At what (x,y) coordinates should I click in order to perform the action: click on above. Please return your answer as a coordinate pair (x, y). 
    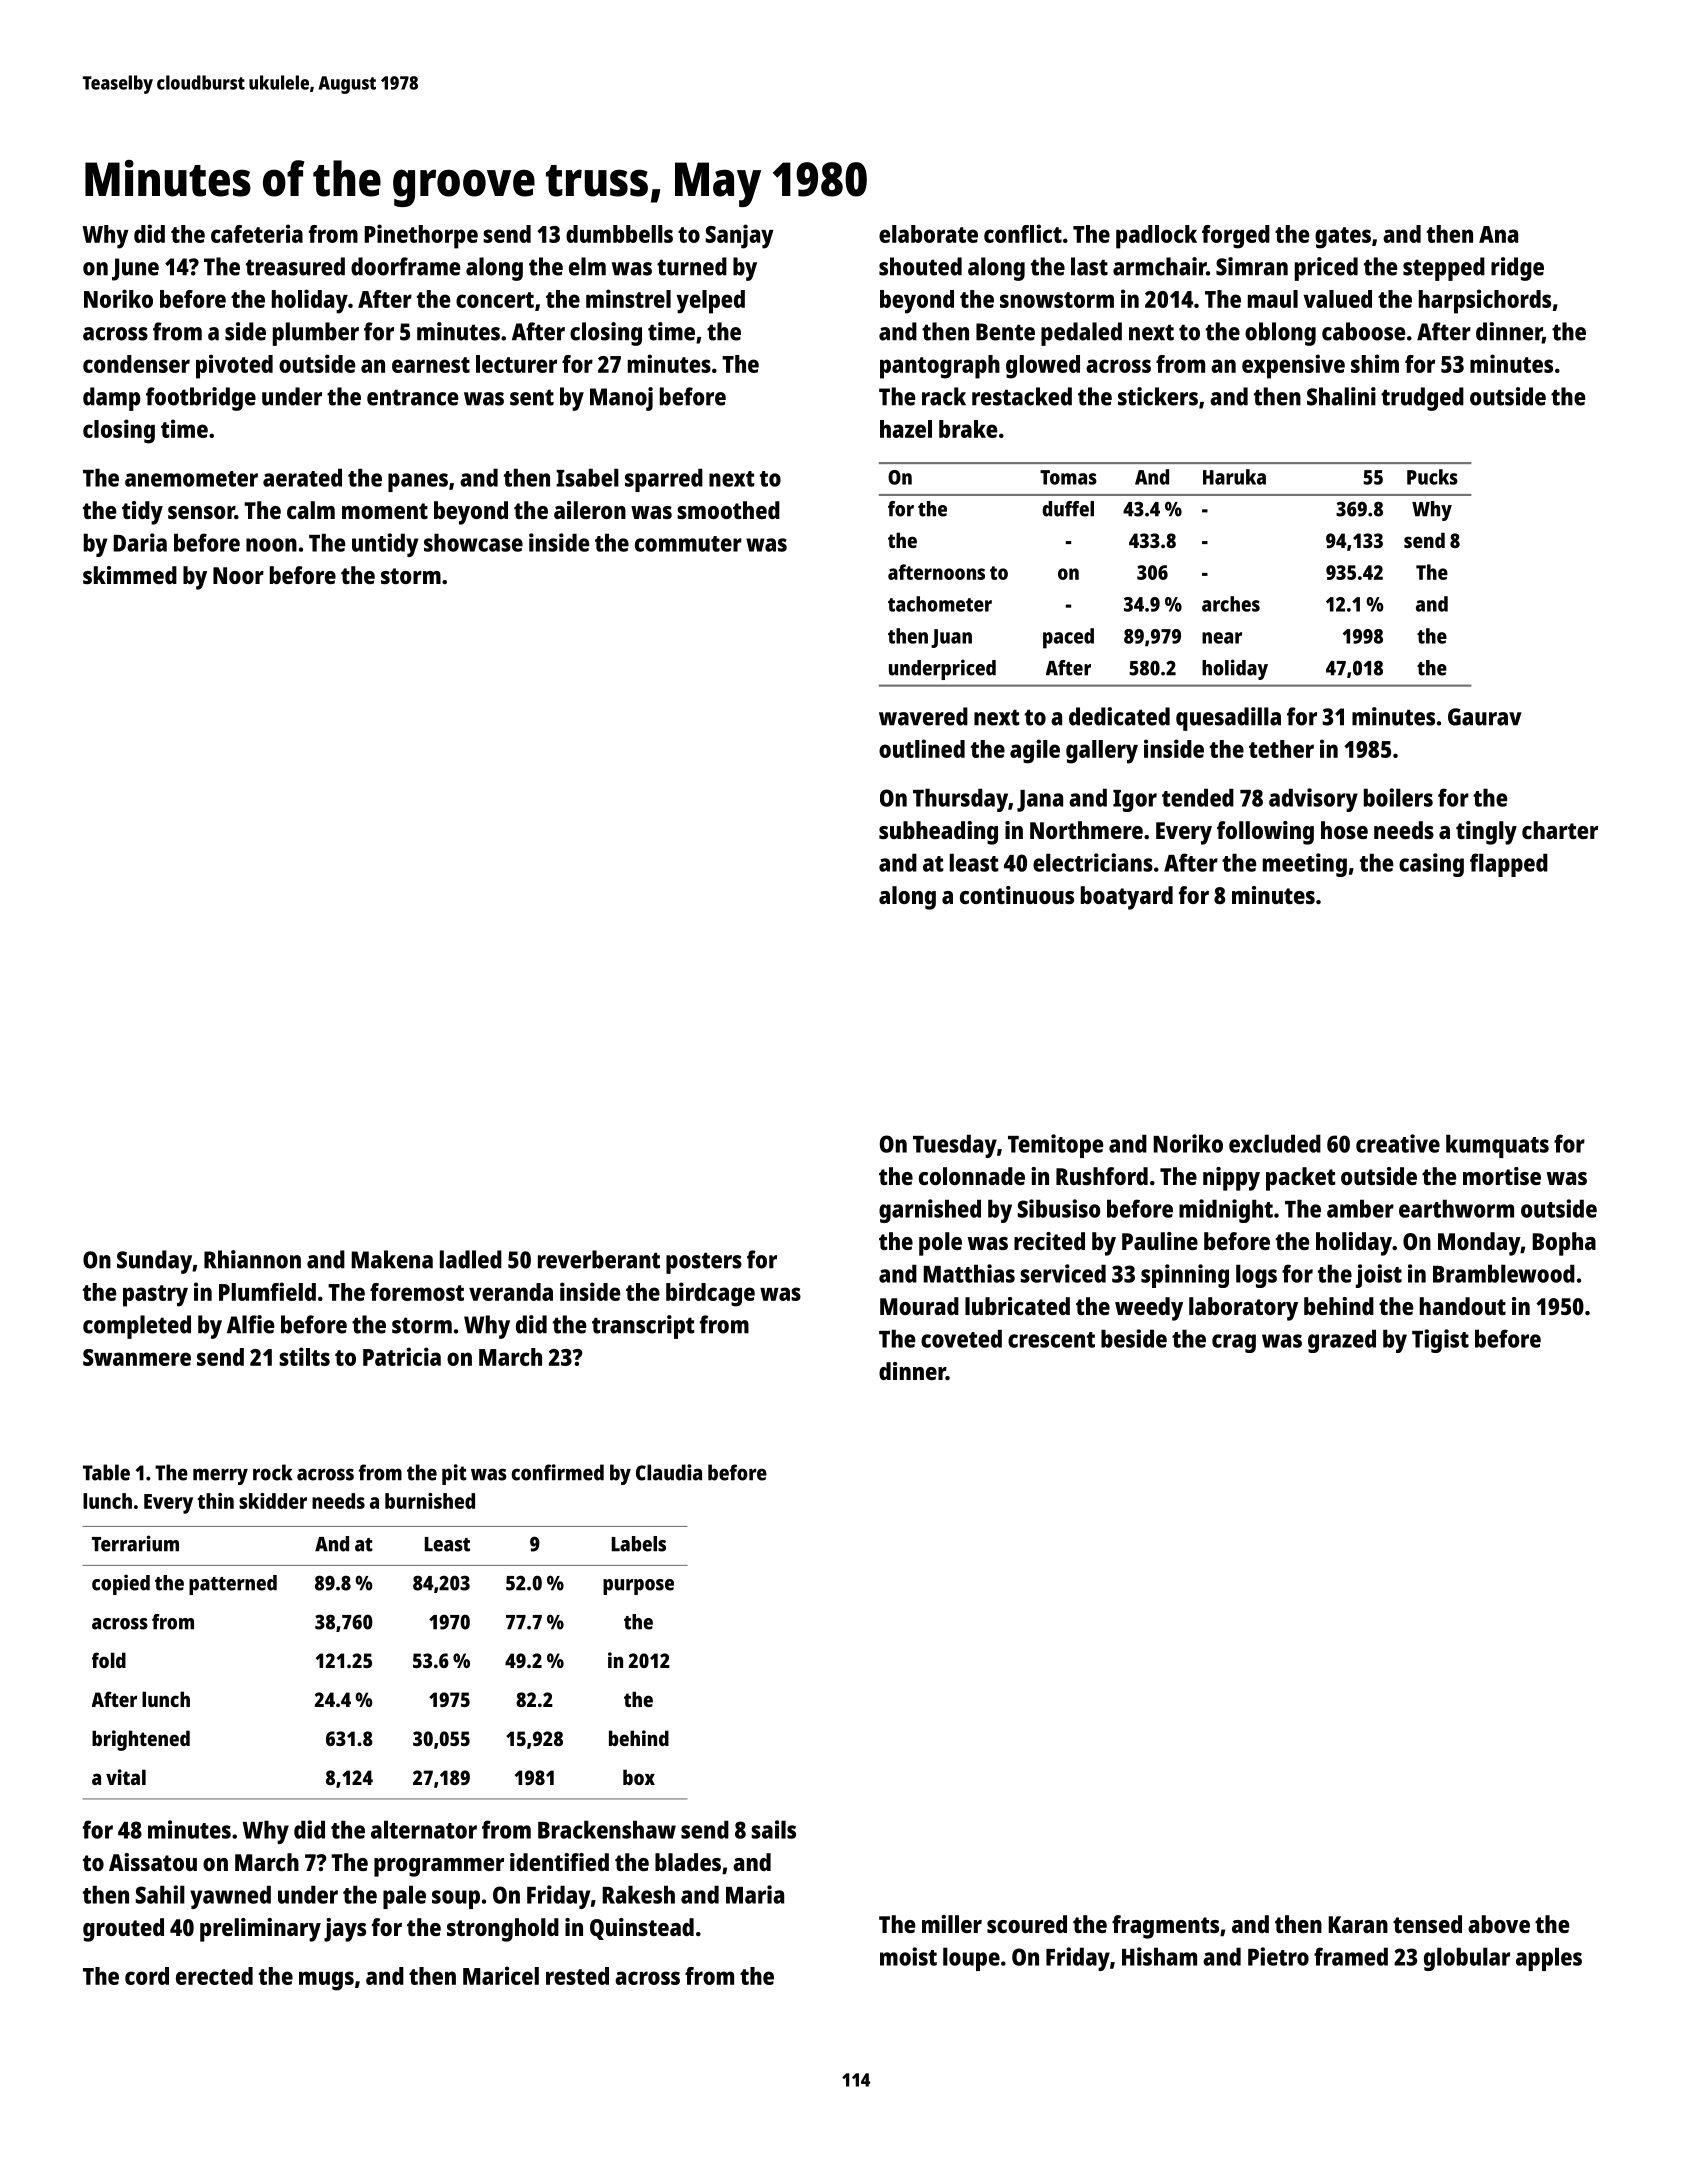
    Looking at the image, I should click on (1499, 1924).
